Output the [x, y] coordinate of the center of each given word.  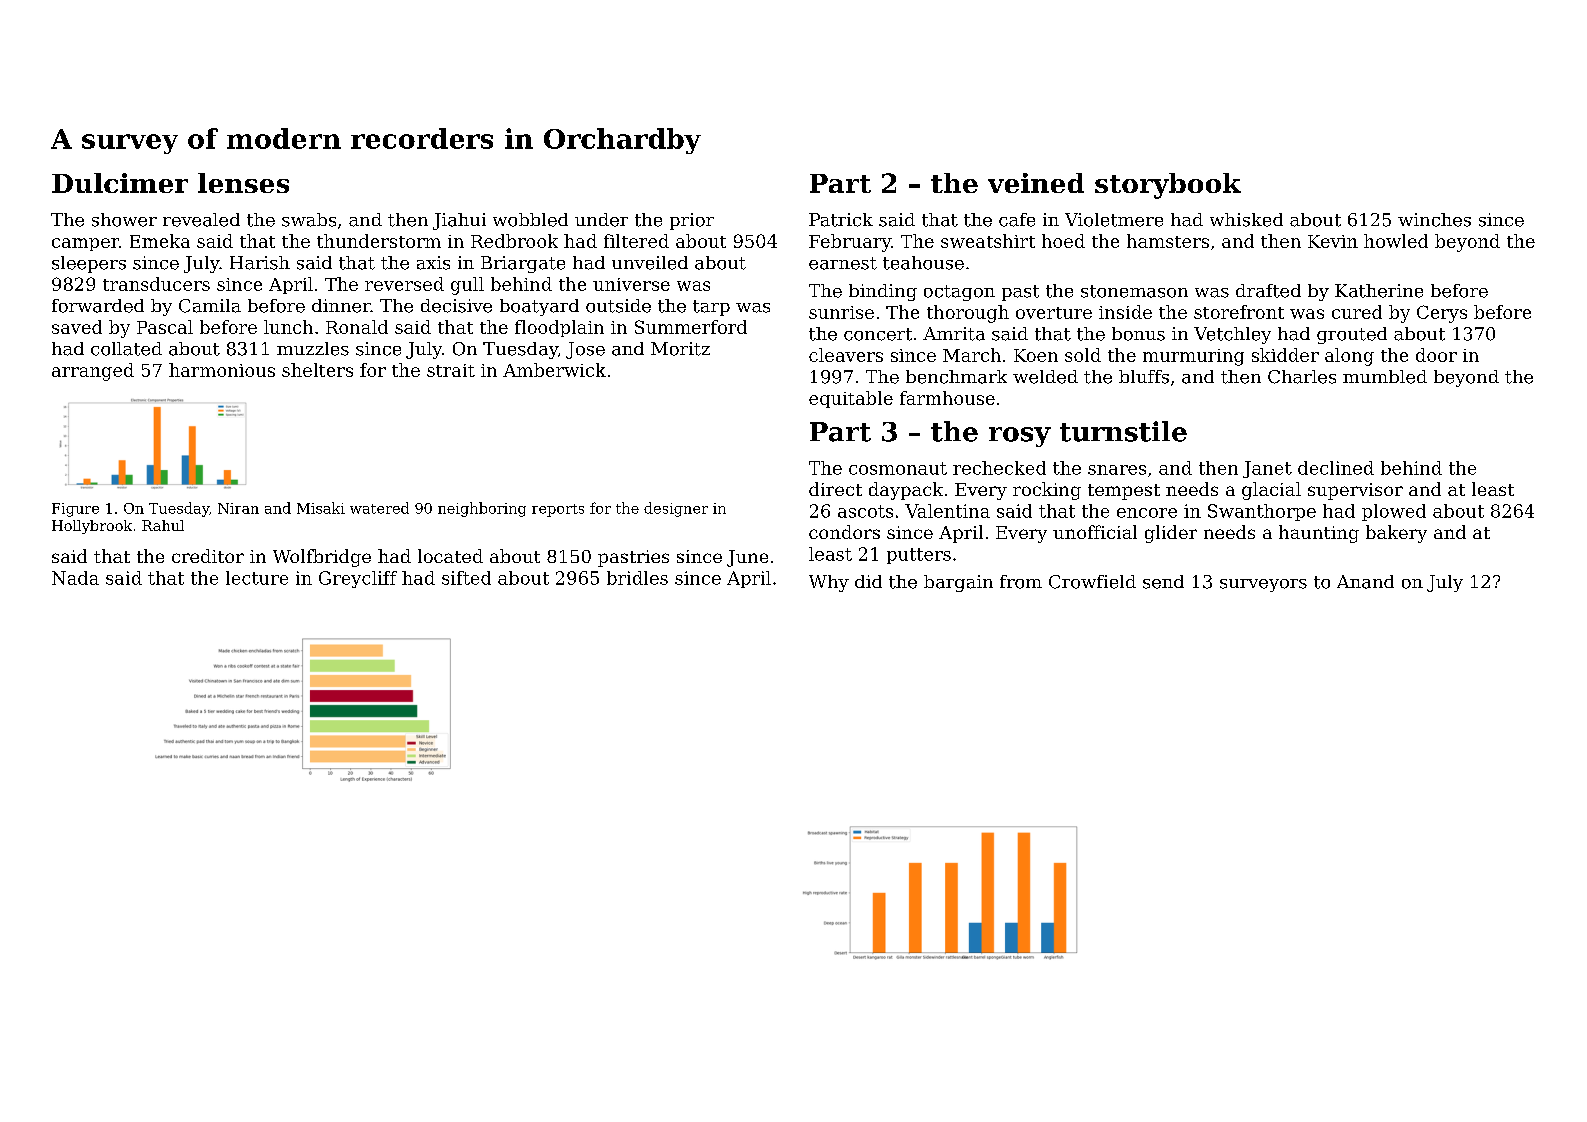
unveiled [650, 263]
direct [835, 489]
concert [878, 334]
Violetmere [1114, 220]
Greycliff [358, 579]
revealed [201, 220]
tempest [1124, 492]
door [1436, 355]
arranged [93, 372]
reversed [404, 284]
